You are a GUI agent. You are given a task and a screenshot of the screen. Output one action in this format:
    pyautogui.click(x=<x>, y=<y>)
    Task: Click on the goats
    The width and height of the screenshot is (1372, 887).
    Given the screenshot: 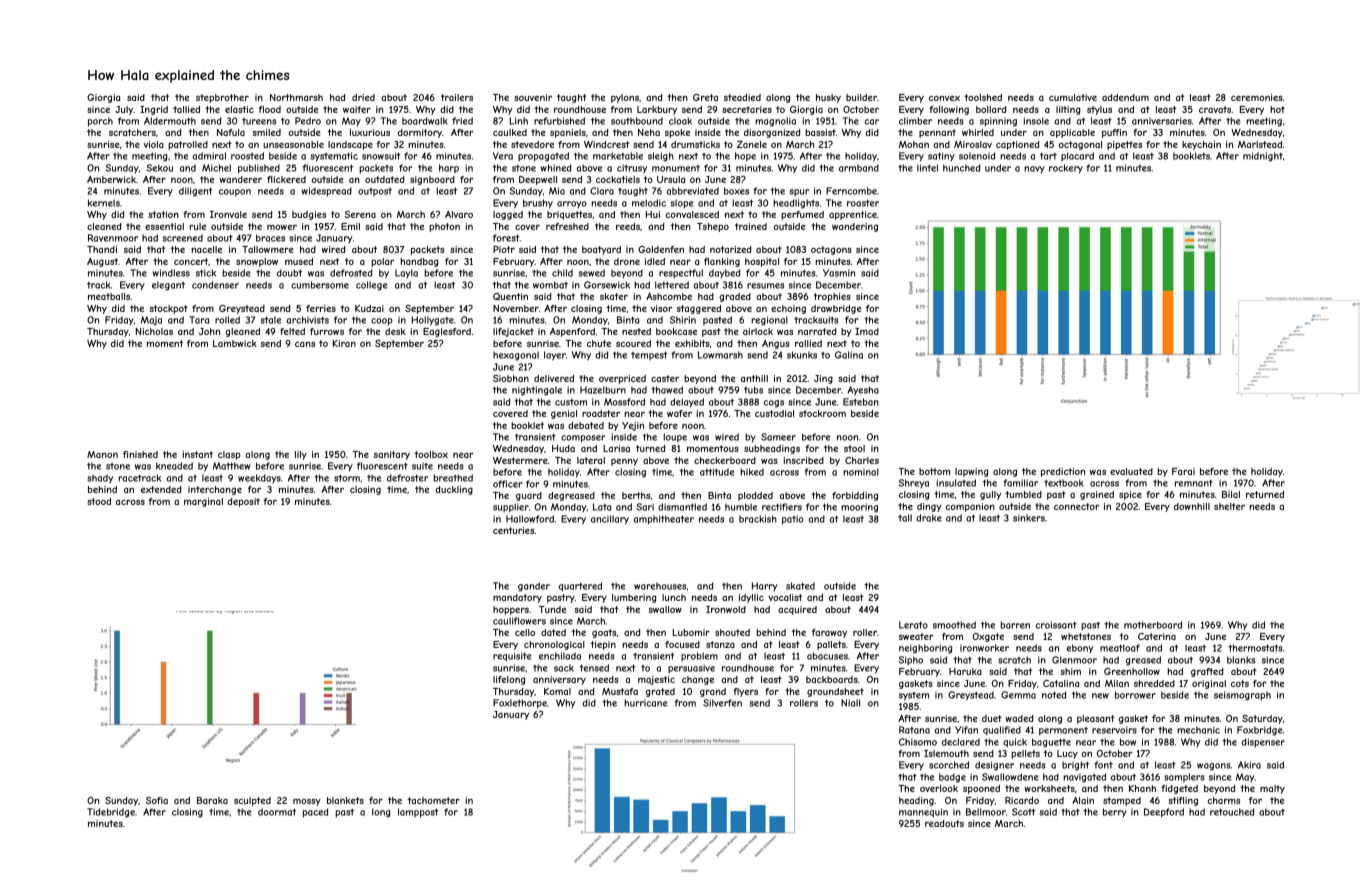 What is the action you would take?
    pyautogui.click(x=604, y=633)
